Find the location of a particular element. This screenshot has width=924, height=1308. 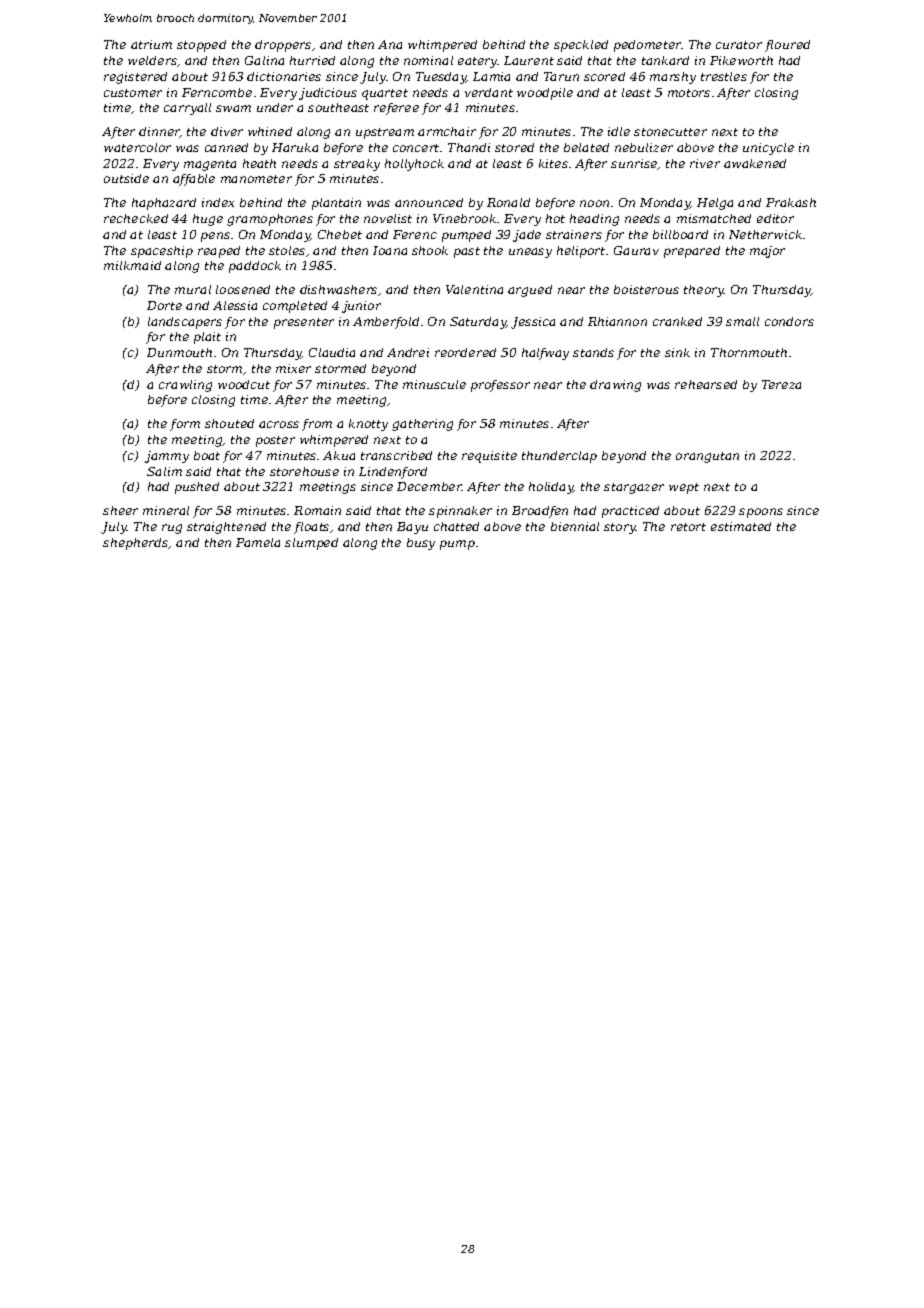

orangutan is located at coordinates (707, 457).
